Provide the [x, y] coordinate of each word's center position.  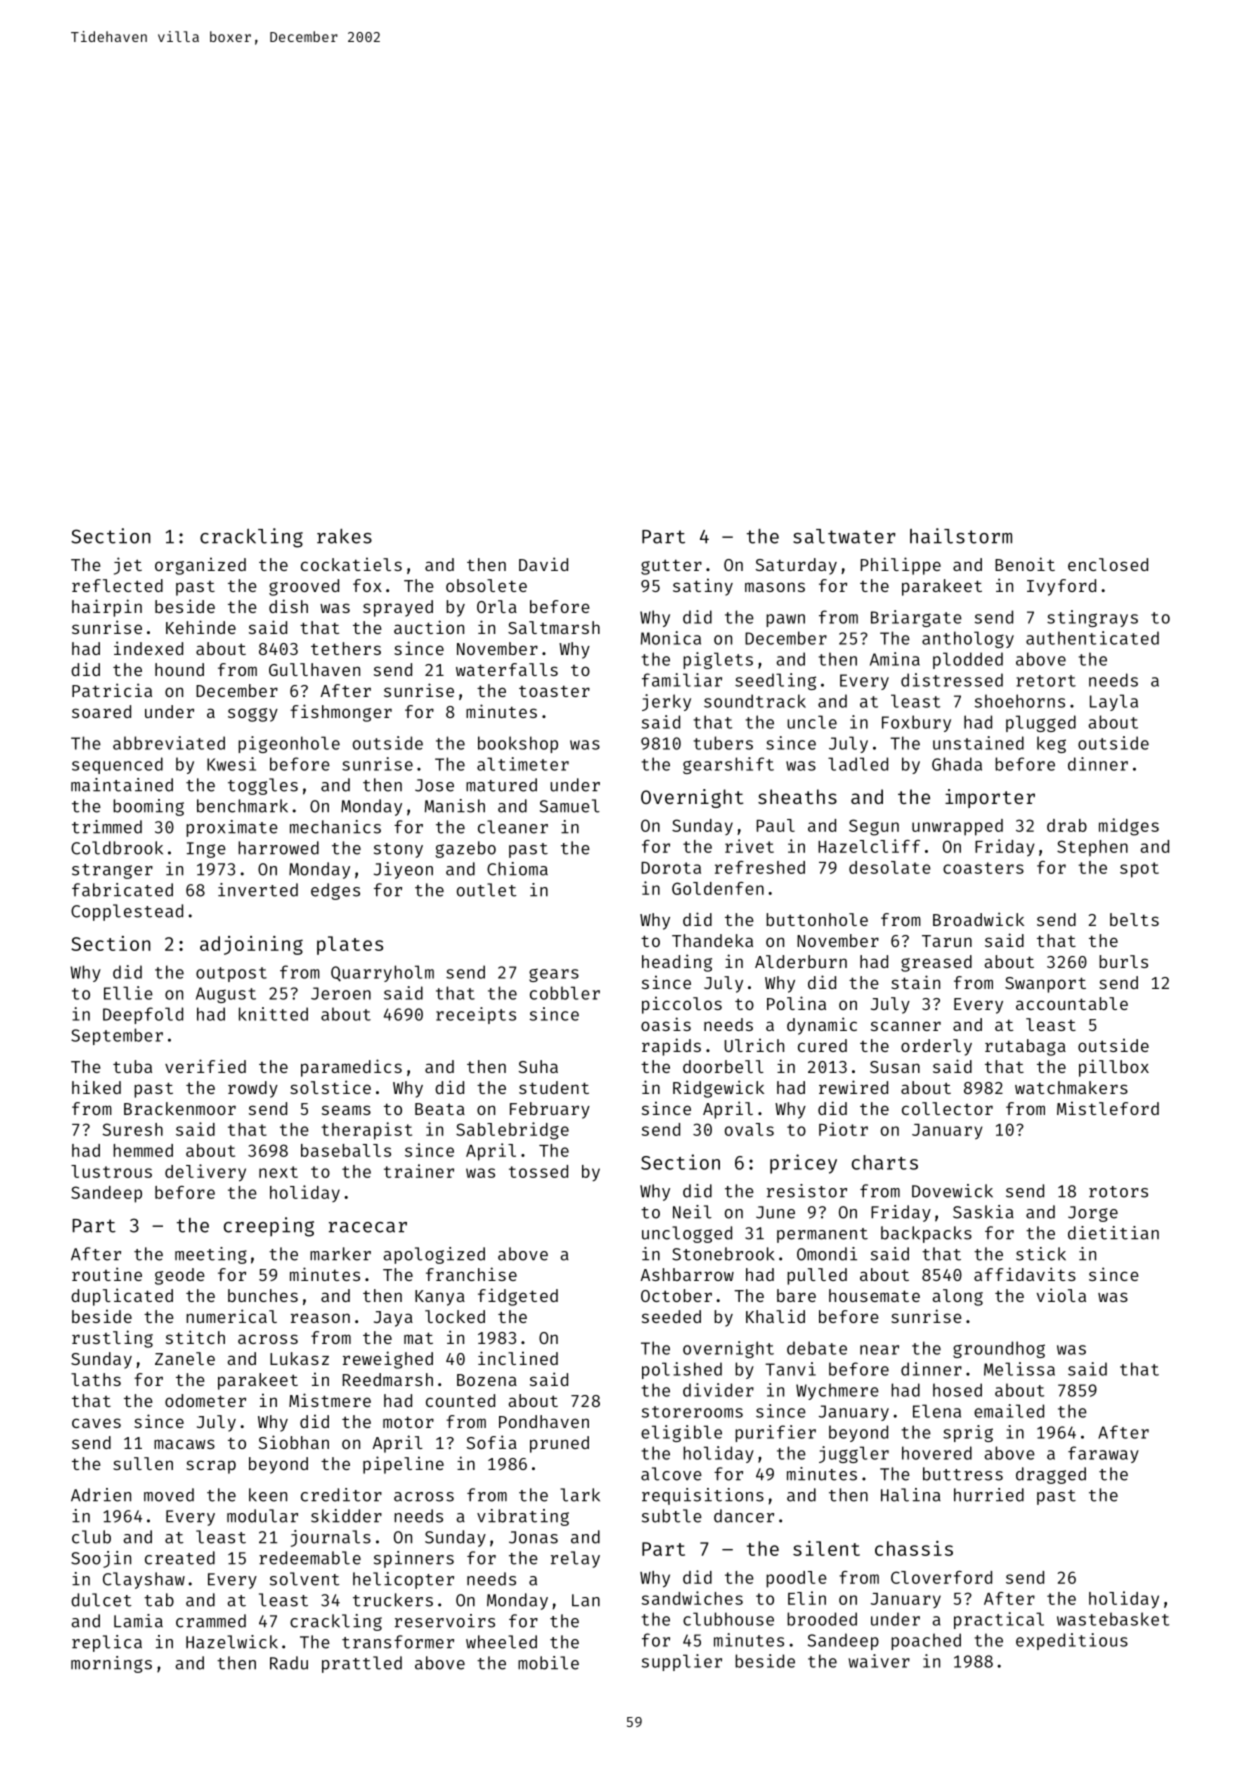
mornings [111, 1664]
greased [936, 963]
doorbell [723, 1066]
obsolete [486, 585]
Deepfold [143, 1015]
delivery [205, 1173]
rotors [1118, 1192]
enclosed [1108, 564]
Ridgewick [718, 1089]
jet [128, 566]
